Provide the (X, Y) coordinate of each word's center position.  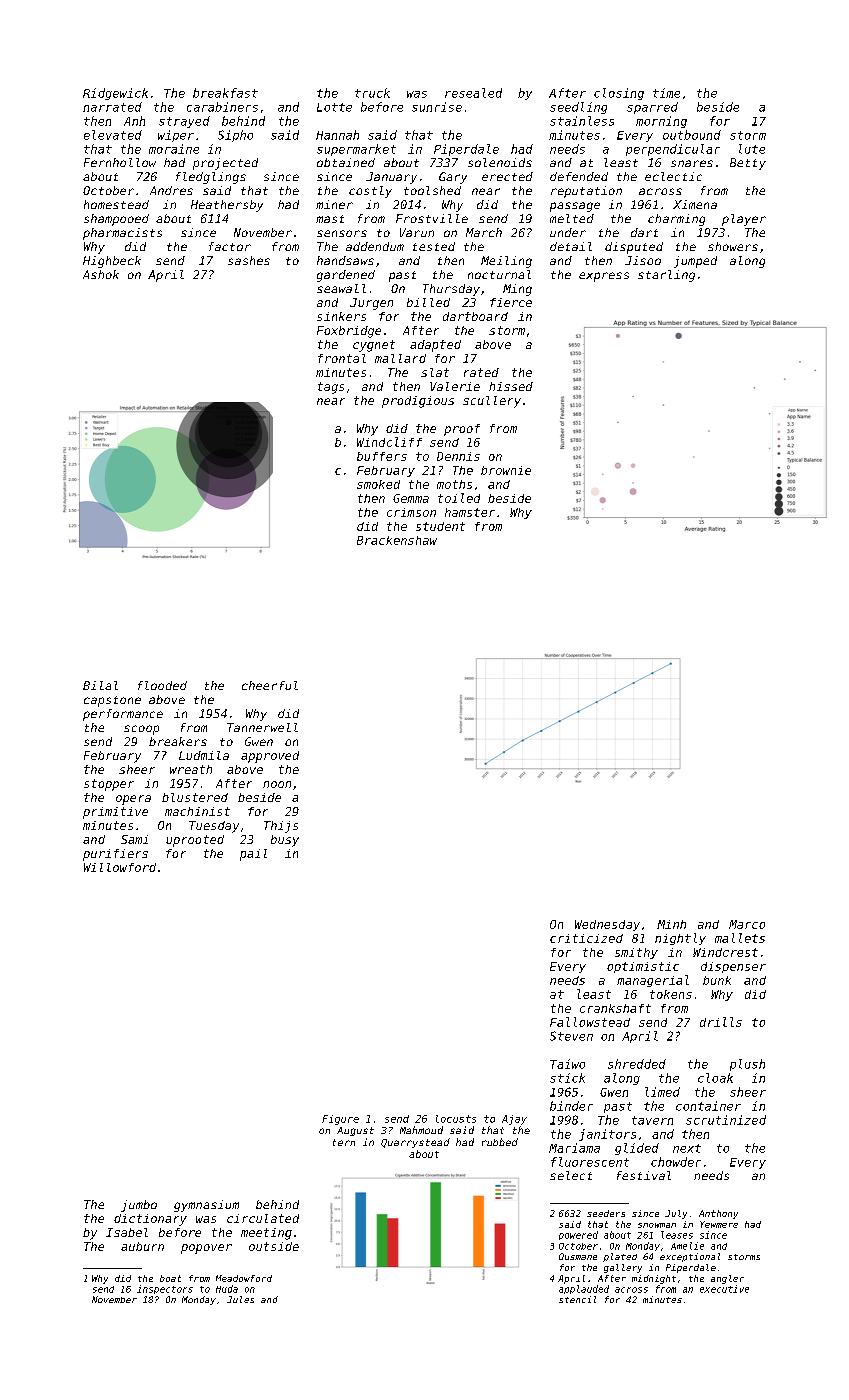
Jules (240, 1299)
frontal (342, 358)
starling (666, 276)
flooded (162, 685)
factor (230, 246)
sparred (652, 108)
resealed (473, 93)
